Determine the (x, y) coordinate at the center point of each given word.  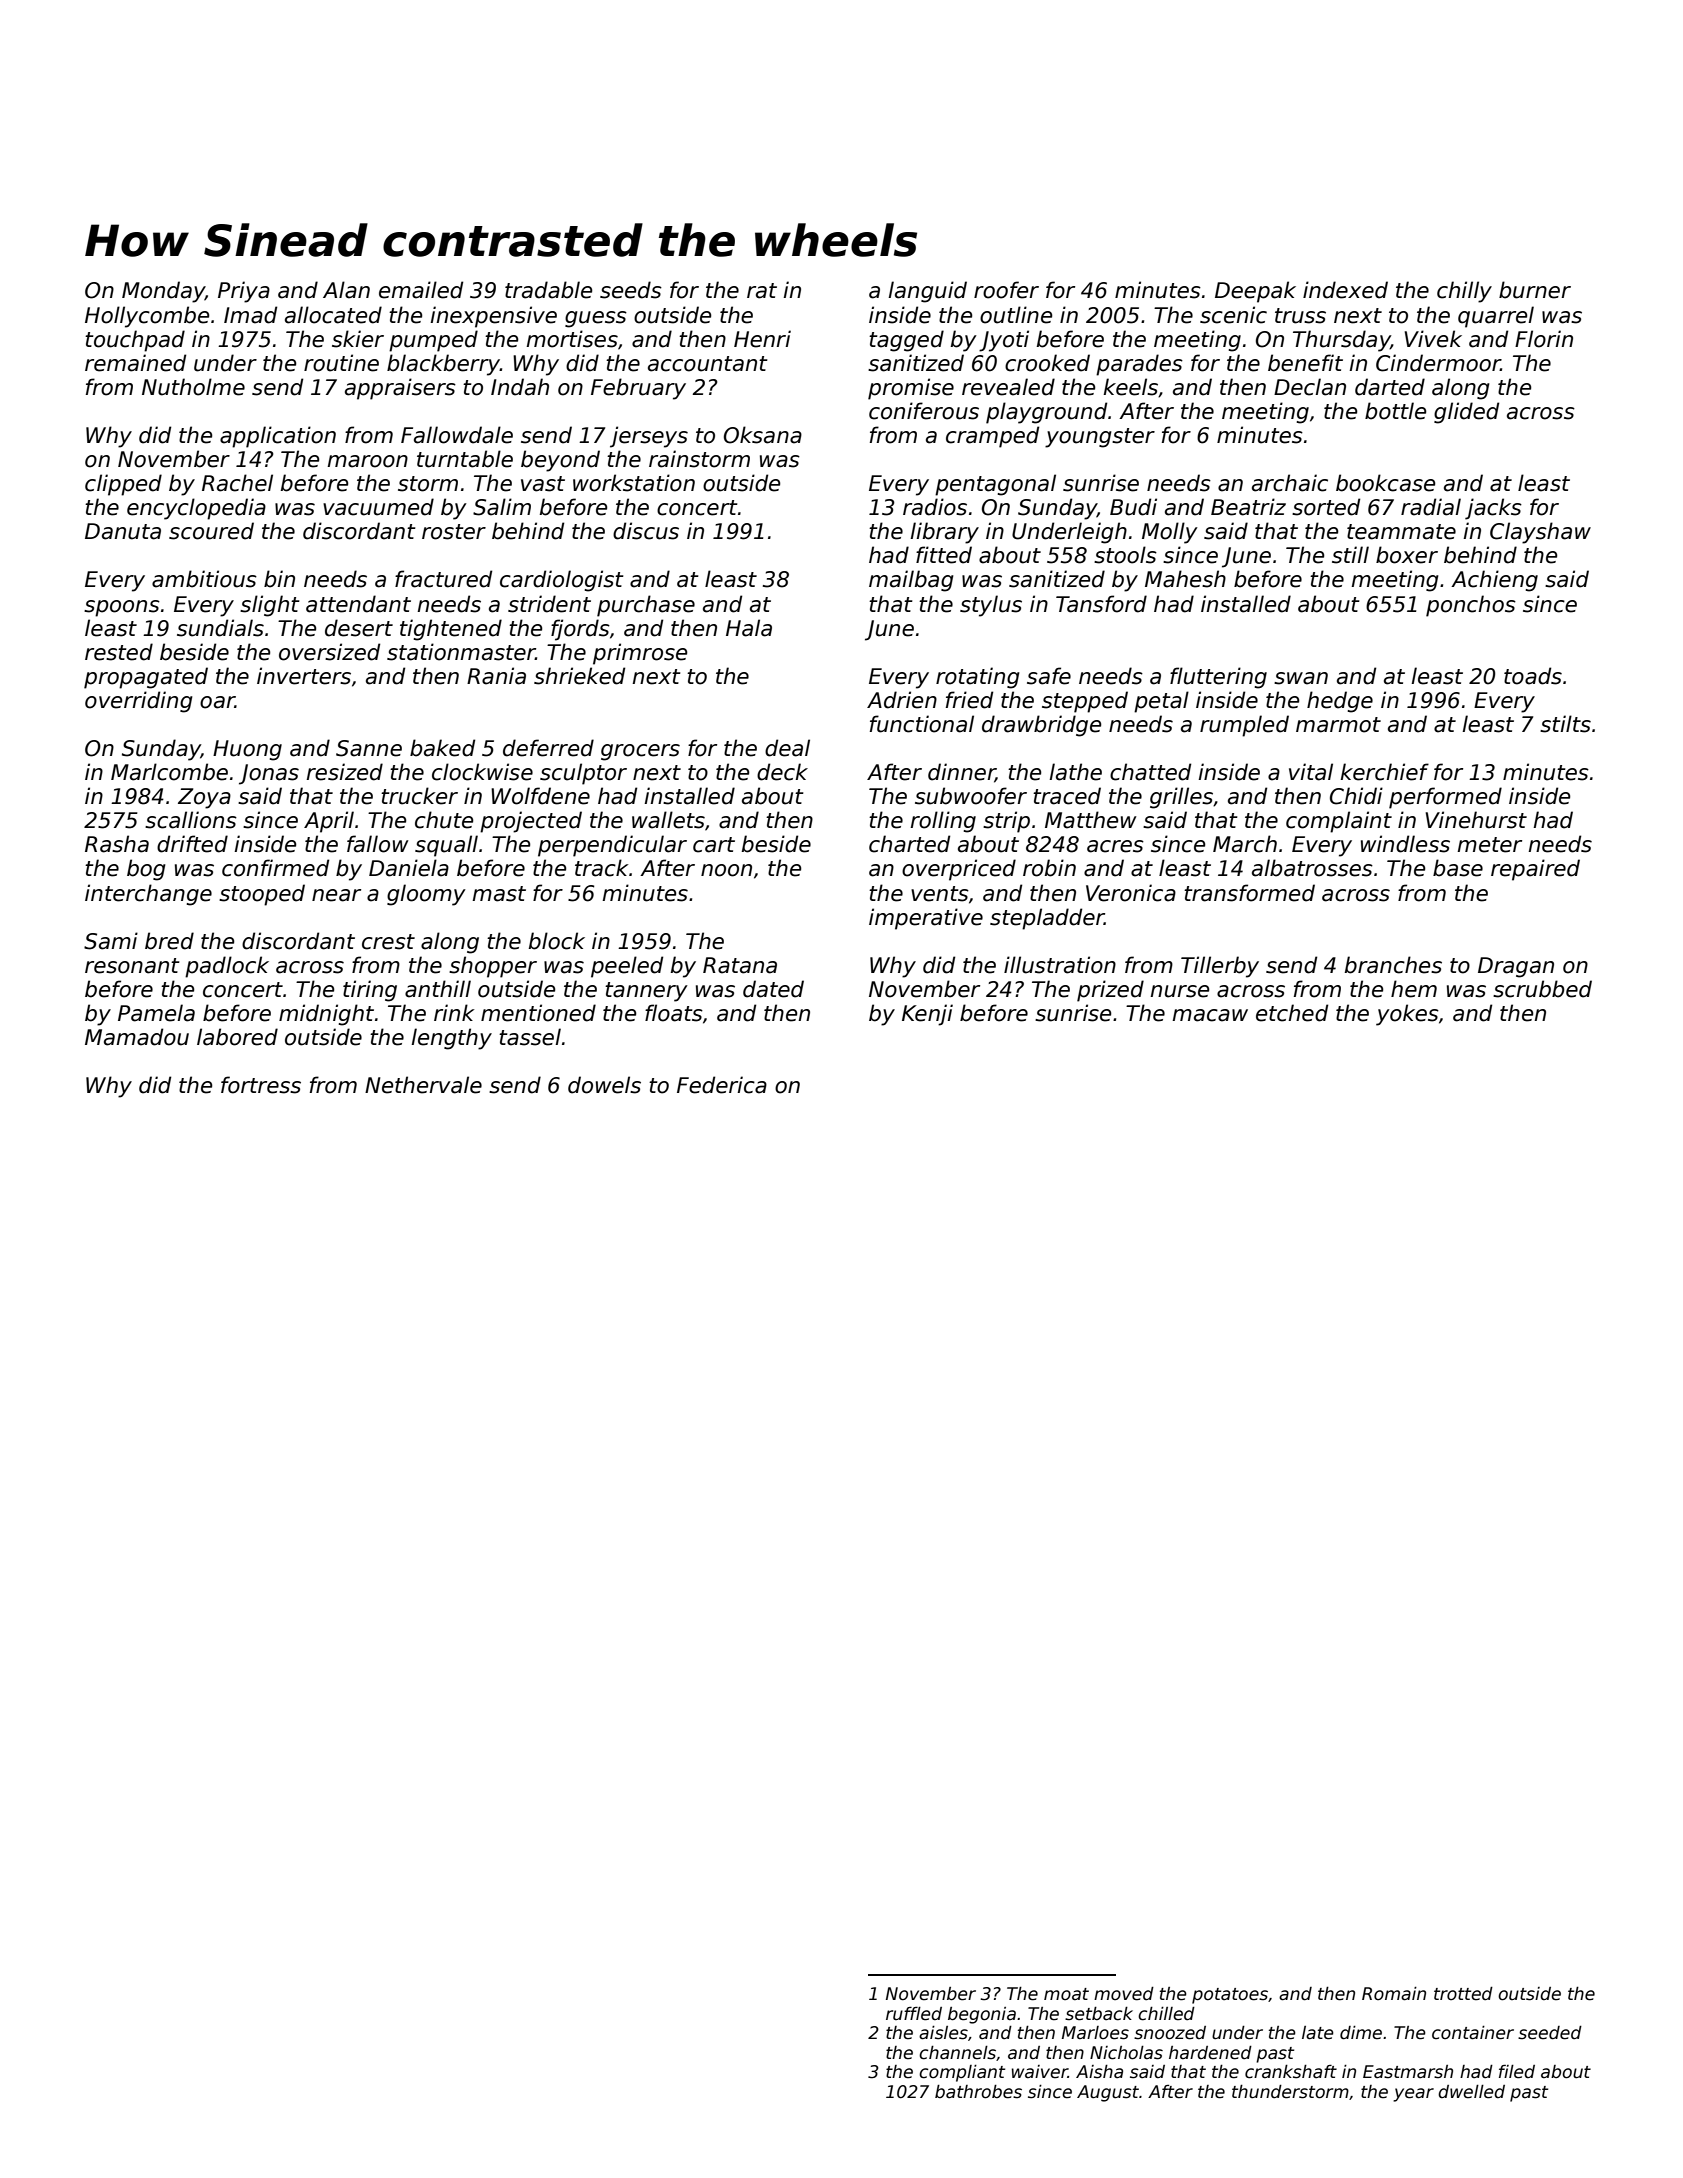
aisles (943, 2033)
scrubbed (1542, 989)
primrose (640, 654)
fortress (261, 1085)
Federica (722, 1085)
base (1458, 868)
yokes (1407, 1015)
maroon (367, 461)
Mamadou (137, 1037)
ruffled (914, 2014)
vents (940, 894)
